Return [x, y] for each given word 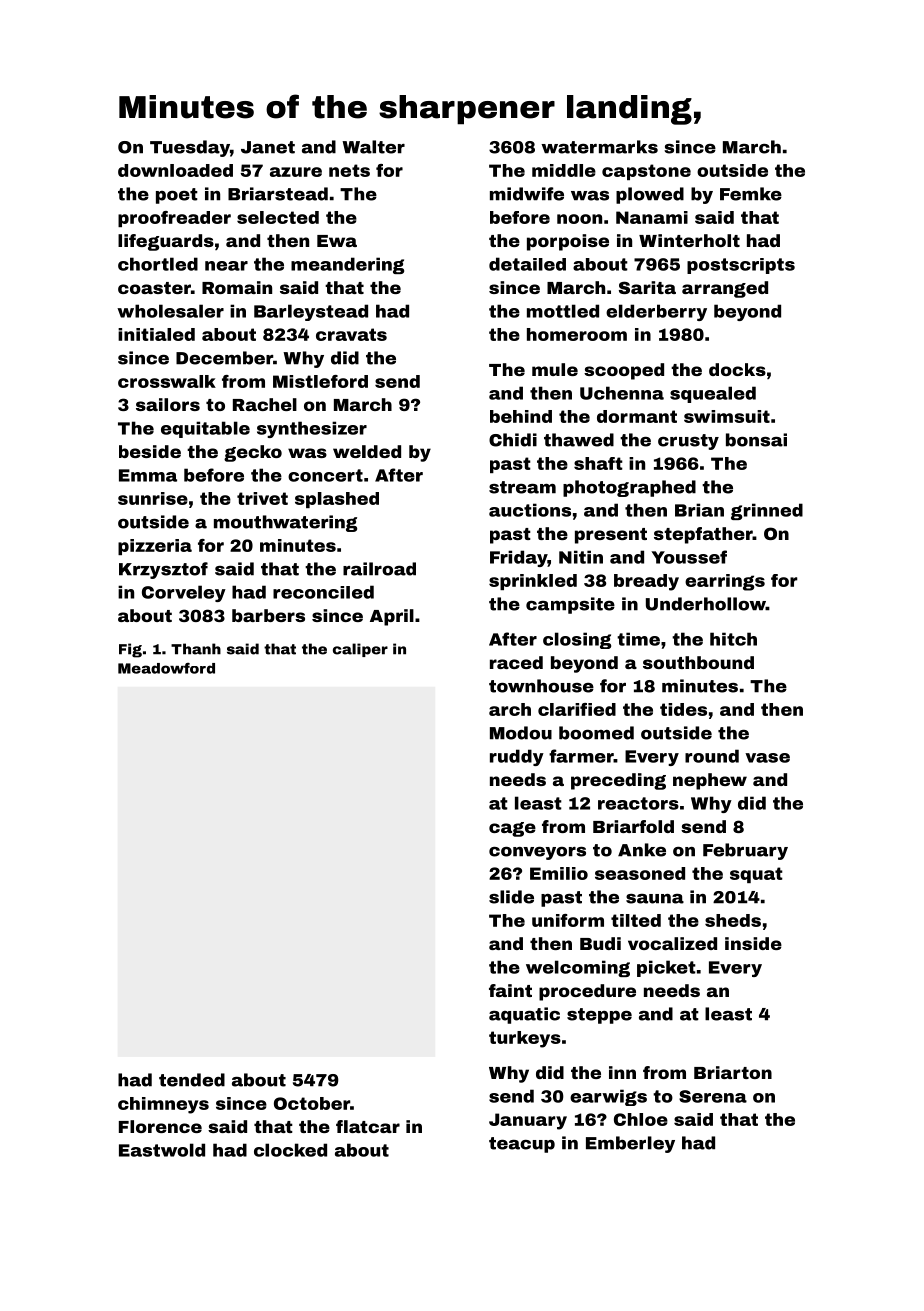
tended [192, 1080]
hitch [733, 639]
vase [767, 758]
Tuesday [190, 148]
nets [349, 170]
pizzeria [155, 547]
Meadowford [166, 668]
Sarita [647, 287]
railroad [379, 569]
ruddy [517, 757]
